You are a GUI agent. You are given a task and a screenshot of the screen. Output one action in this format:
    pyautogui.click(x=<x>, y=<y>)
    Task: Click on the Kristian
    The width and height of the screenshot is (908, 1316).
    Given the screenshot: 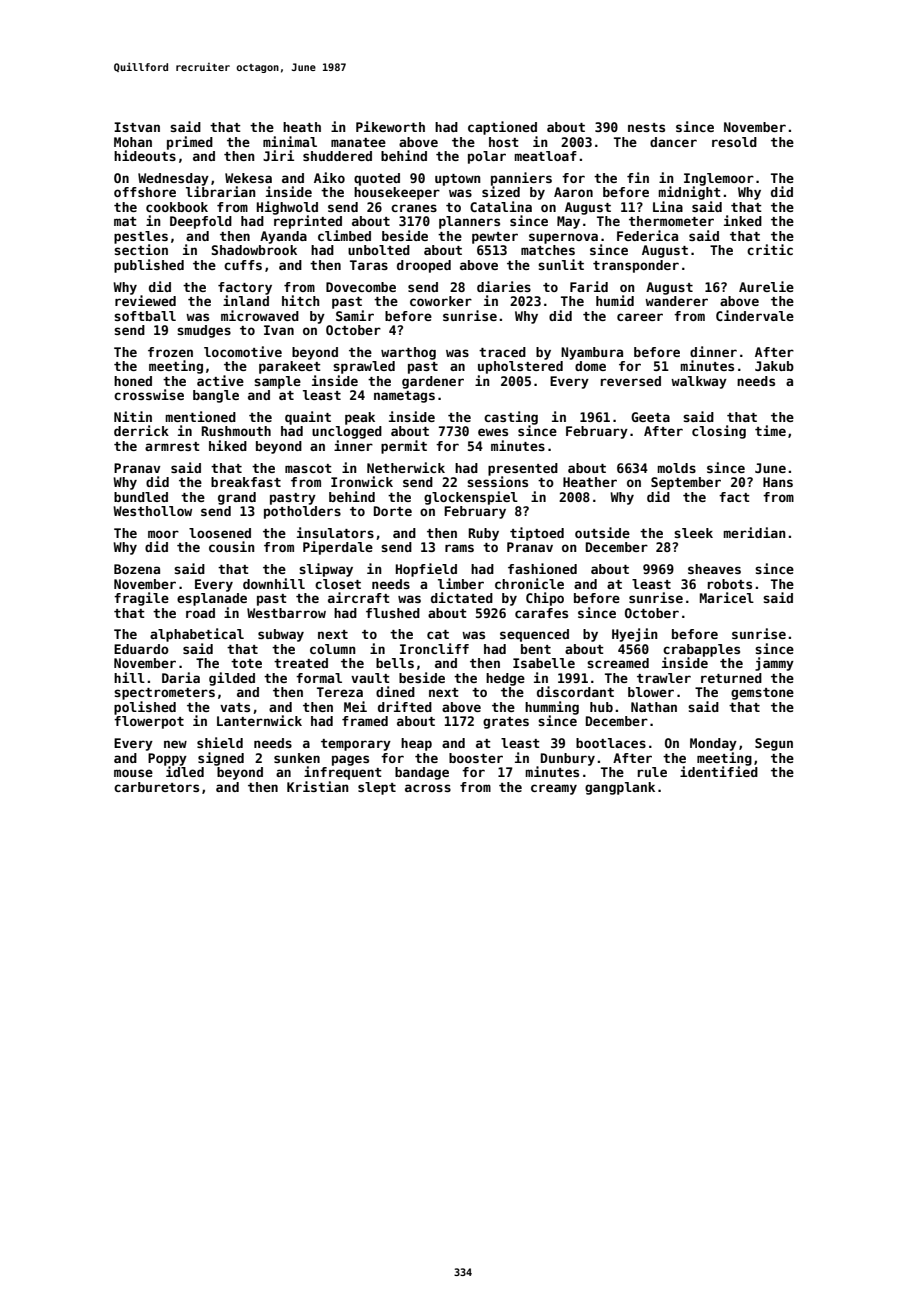 What is the action you would take?
    pyautogui.click(x=318, y=786)
